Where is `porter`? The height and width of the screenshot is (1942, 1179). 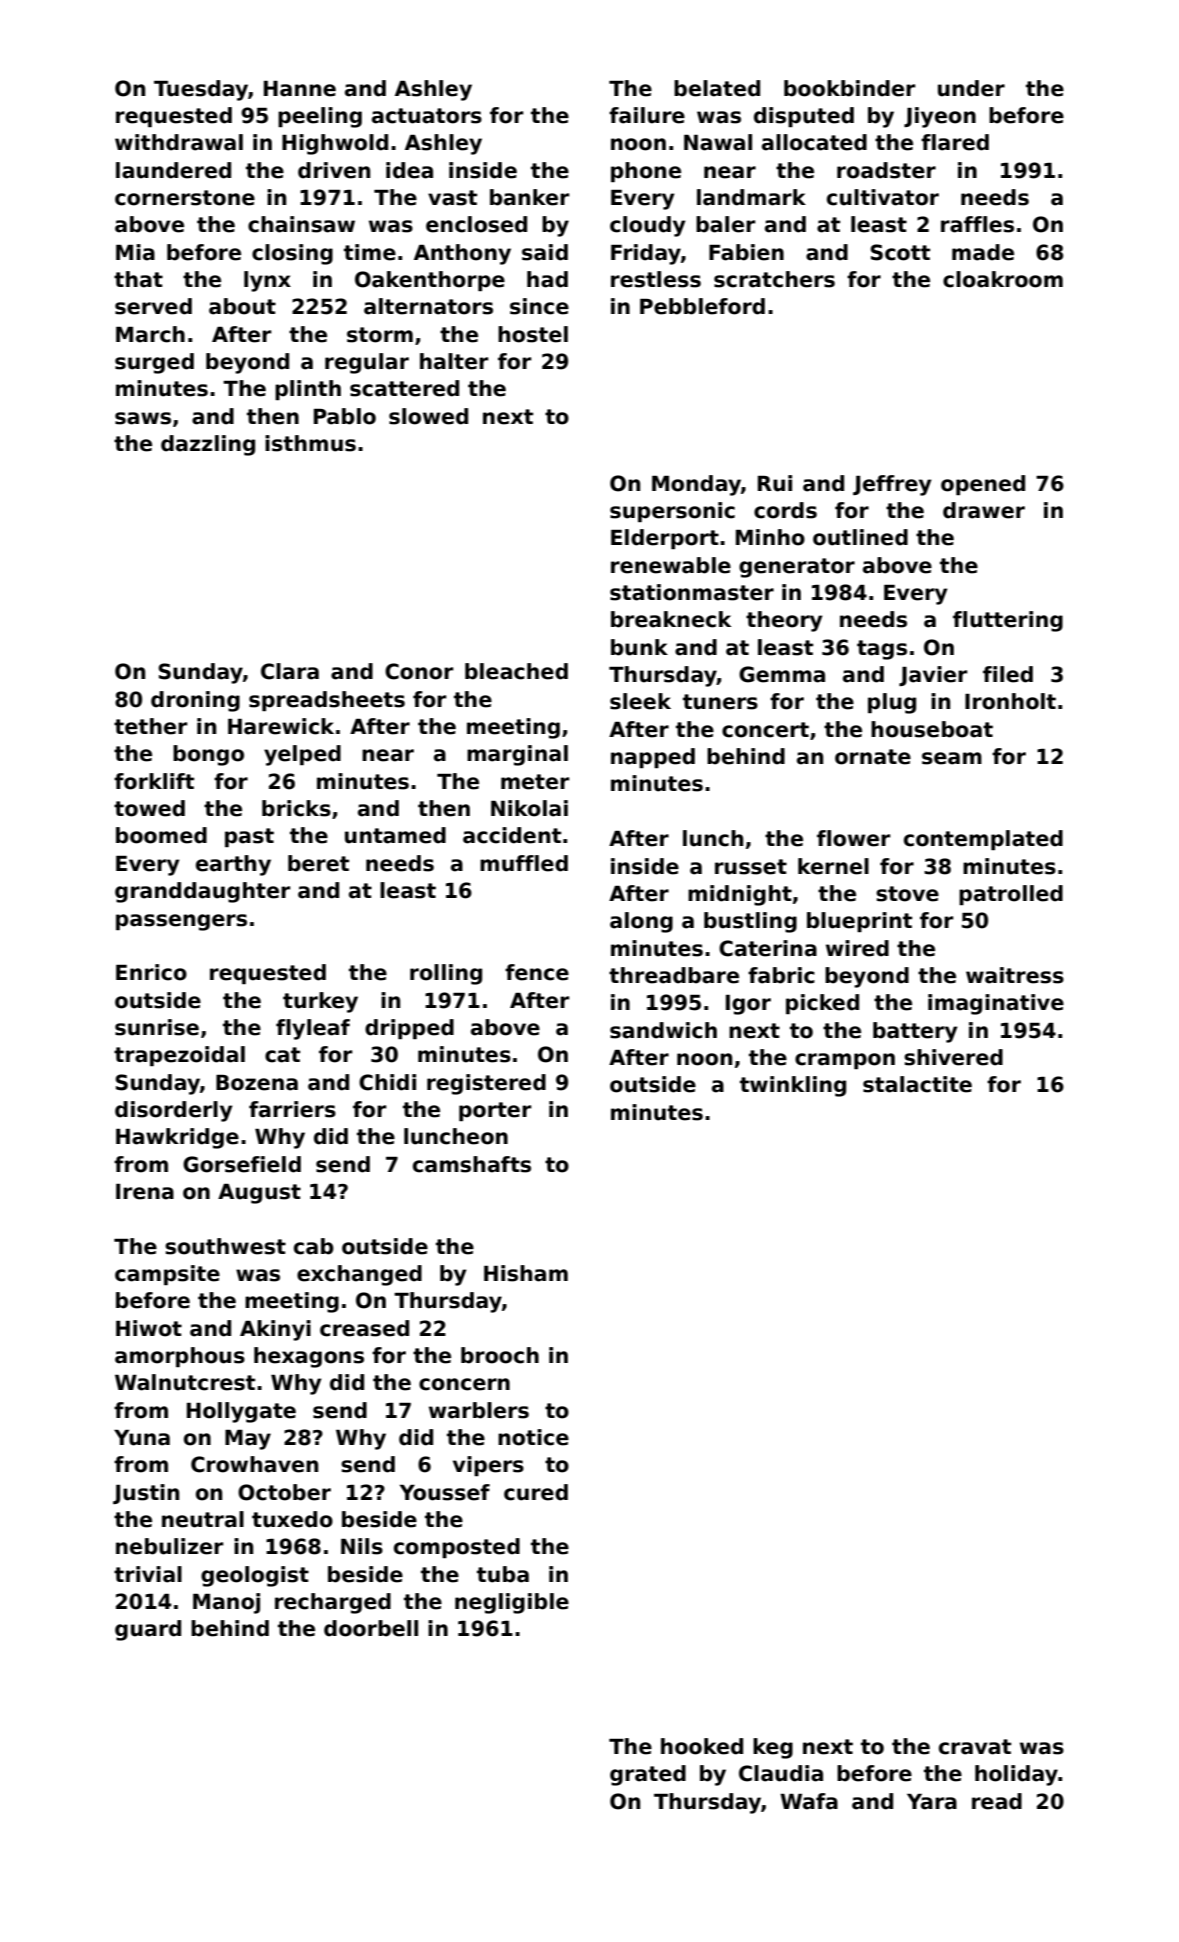
porter is located at coordinates (495, 1111).
